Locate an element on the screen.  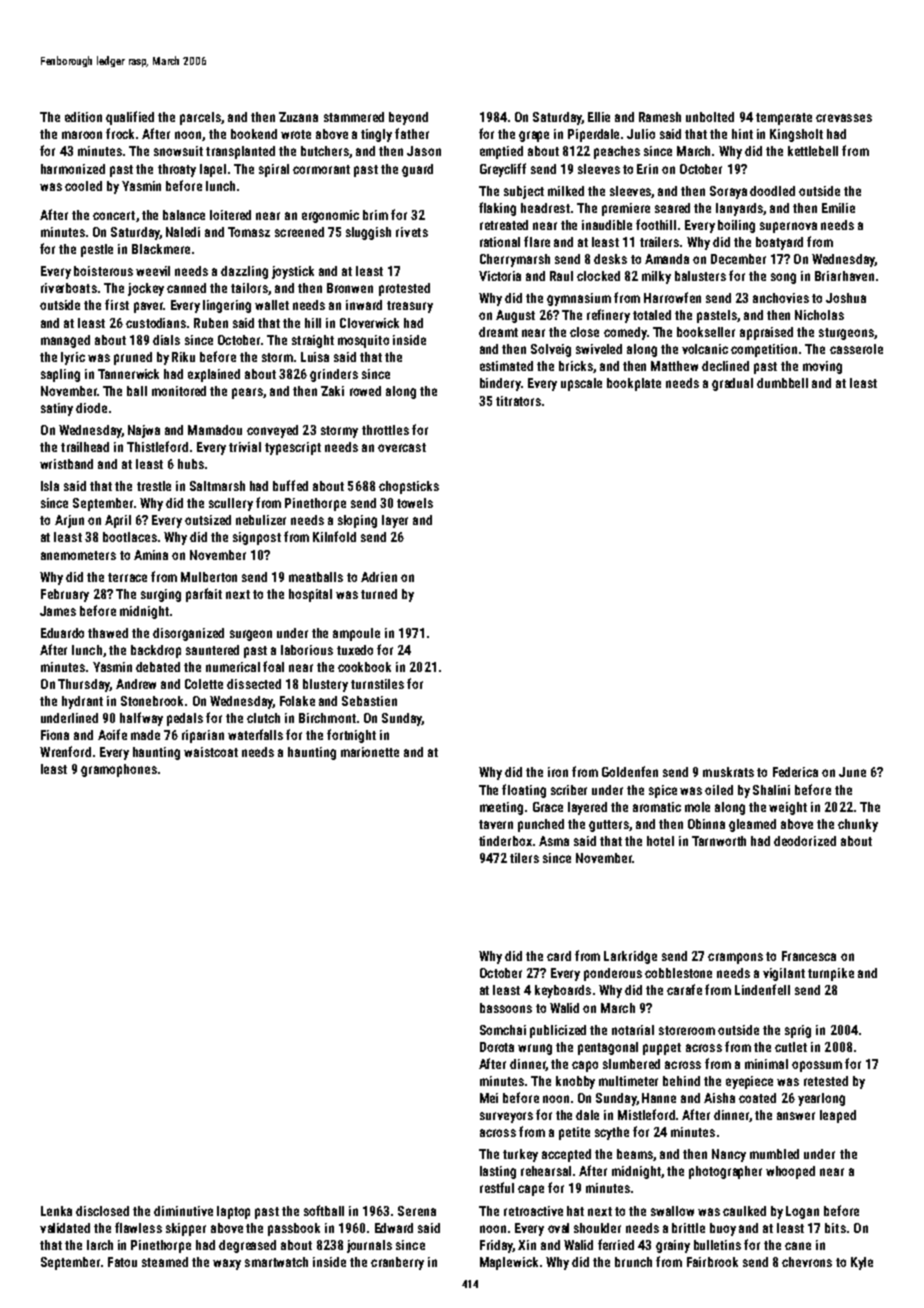
Serena is located at coordinates (417, 1211).
